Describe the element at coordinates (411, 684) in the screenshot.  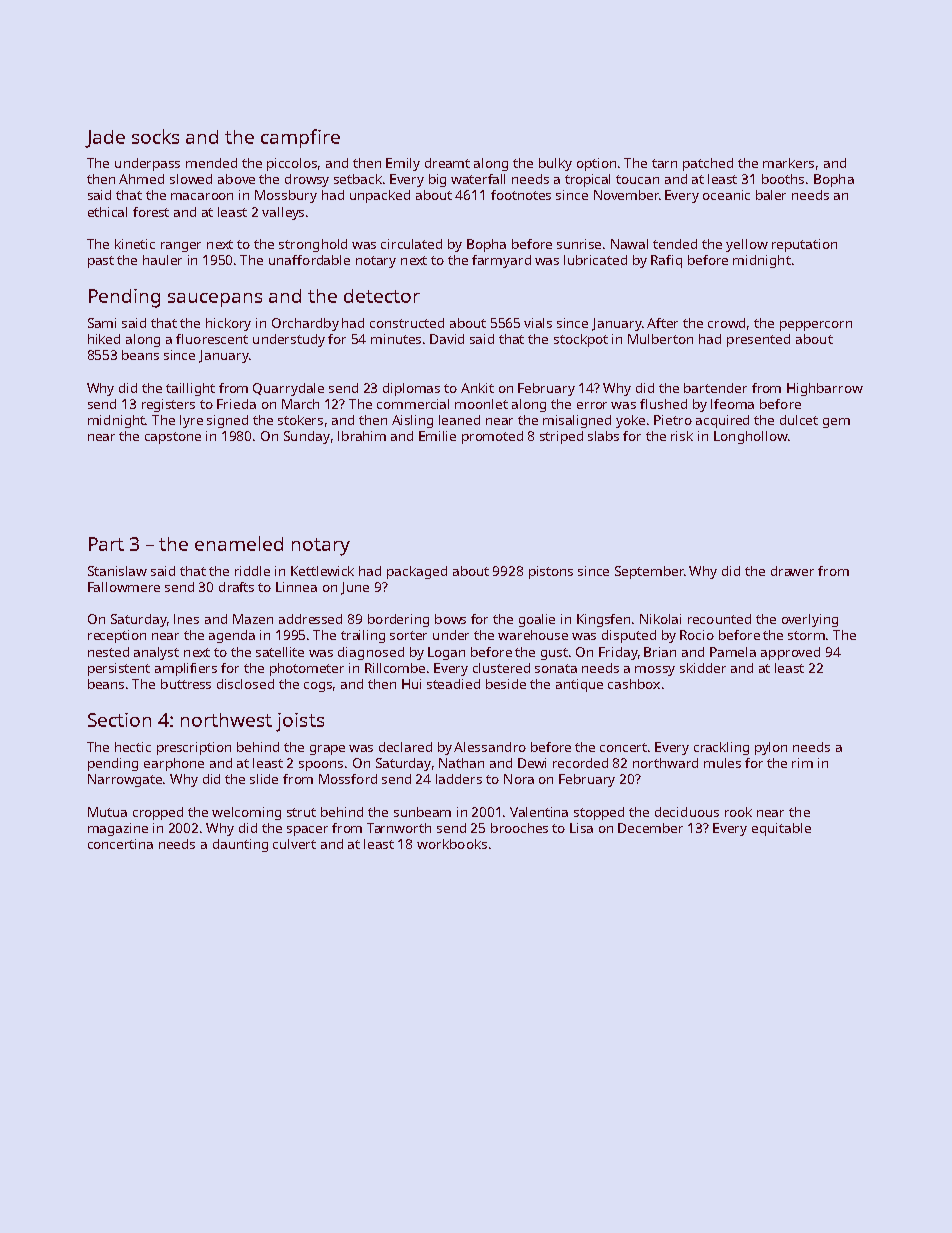
I see `Hui` at that location.
